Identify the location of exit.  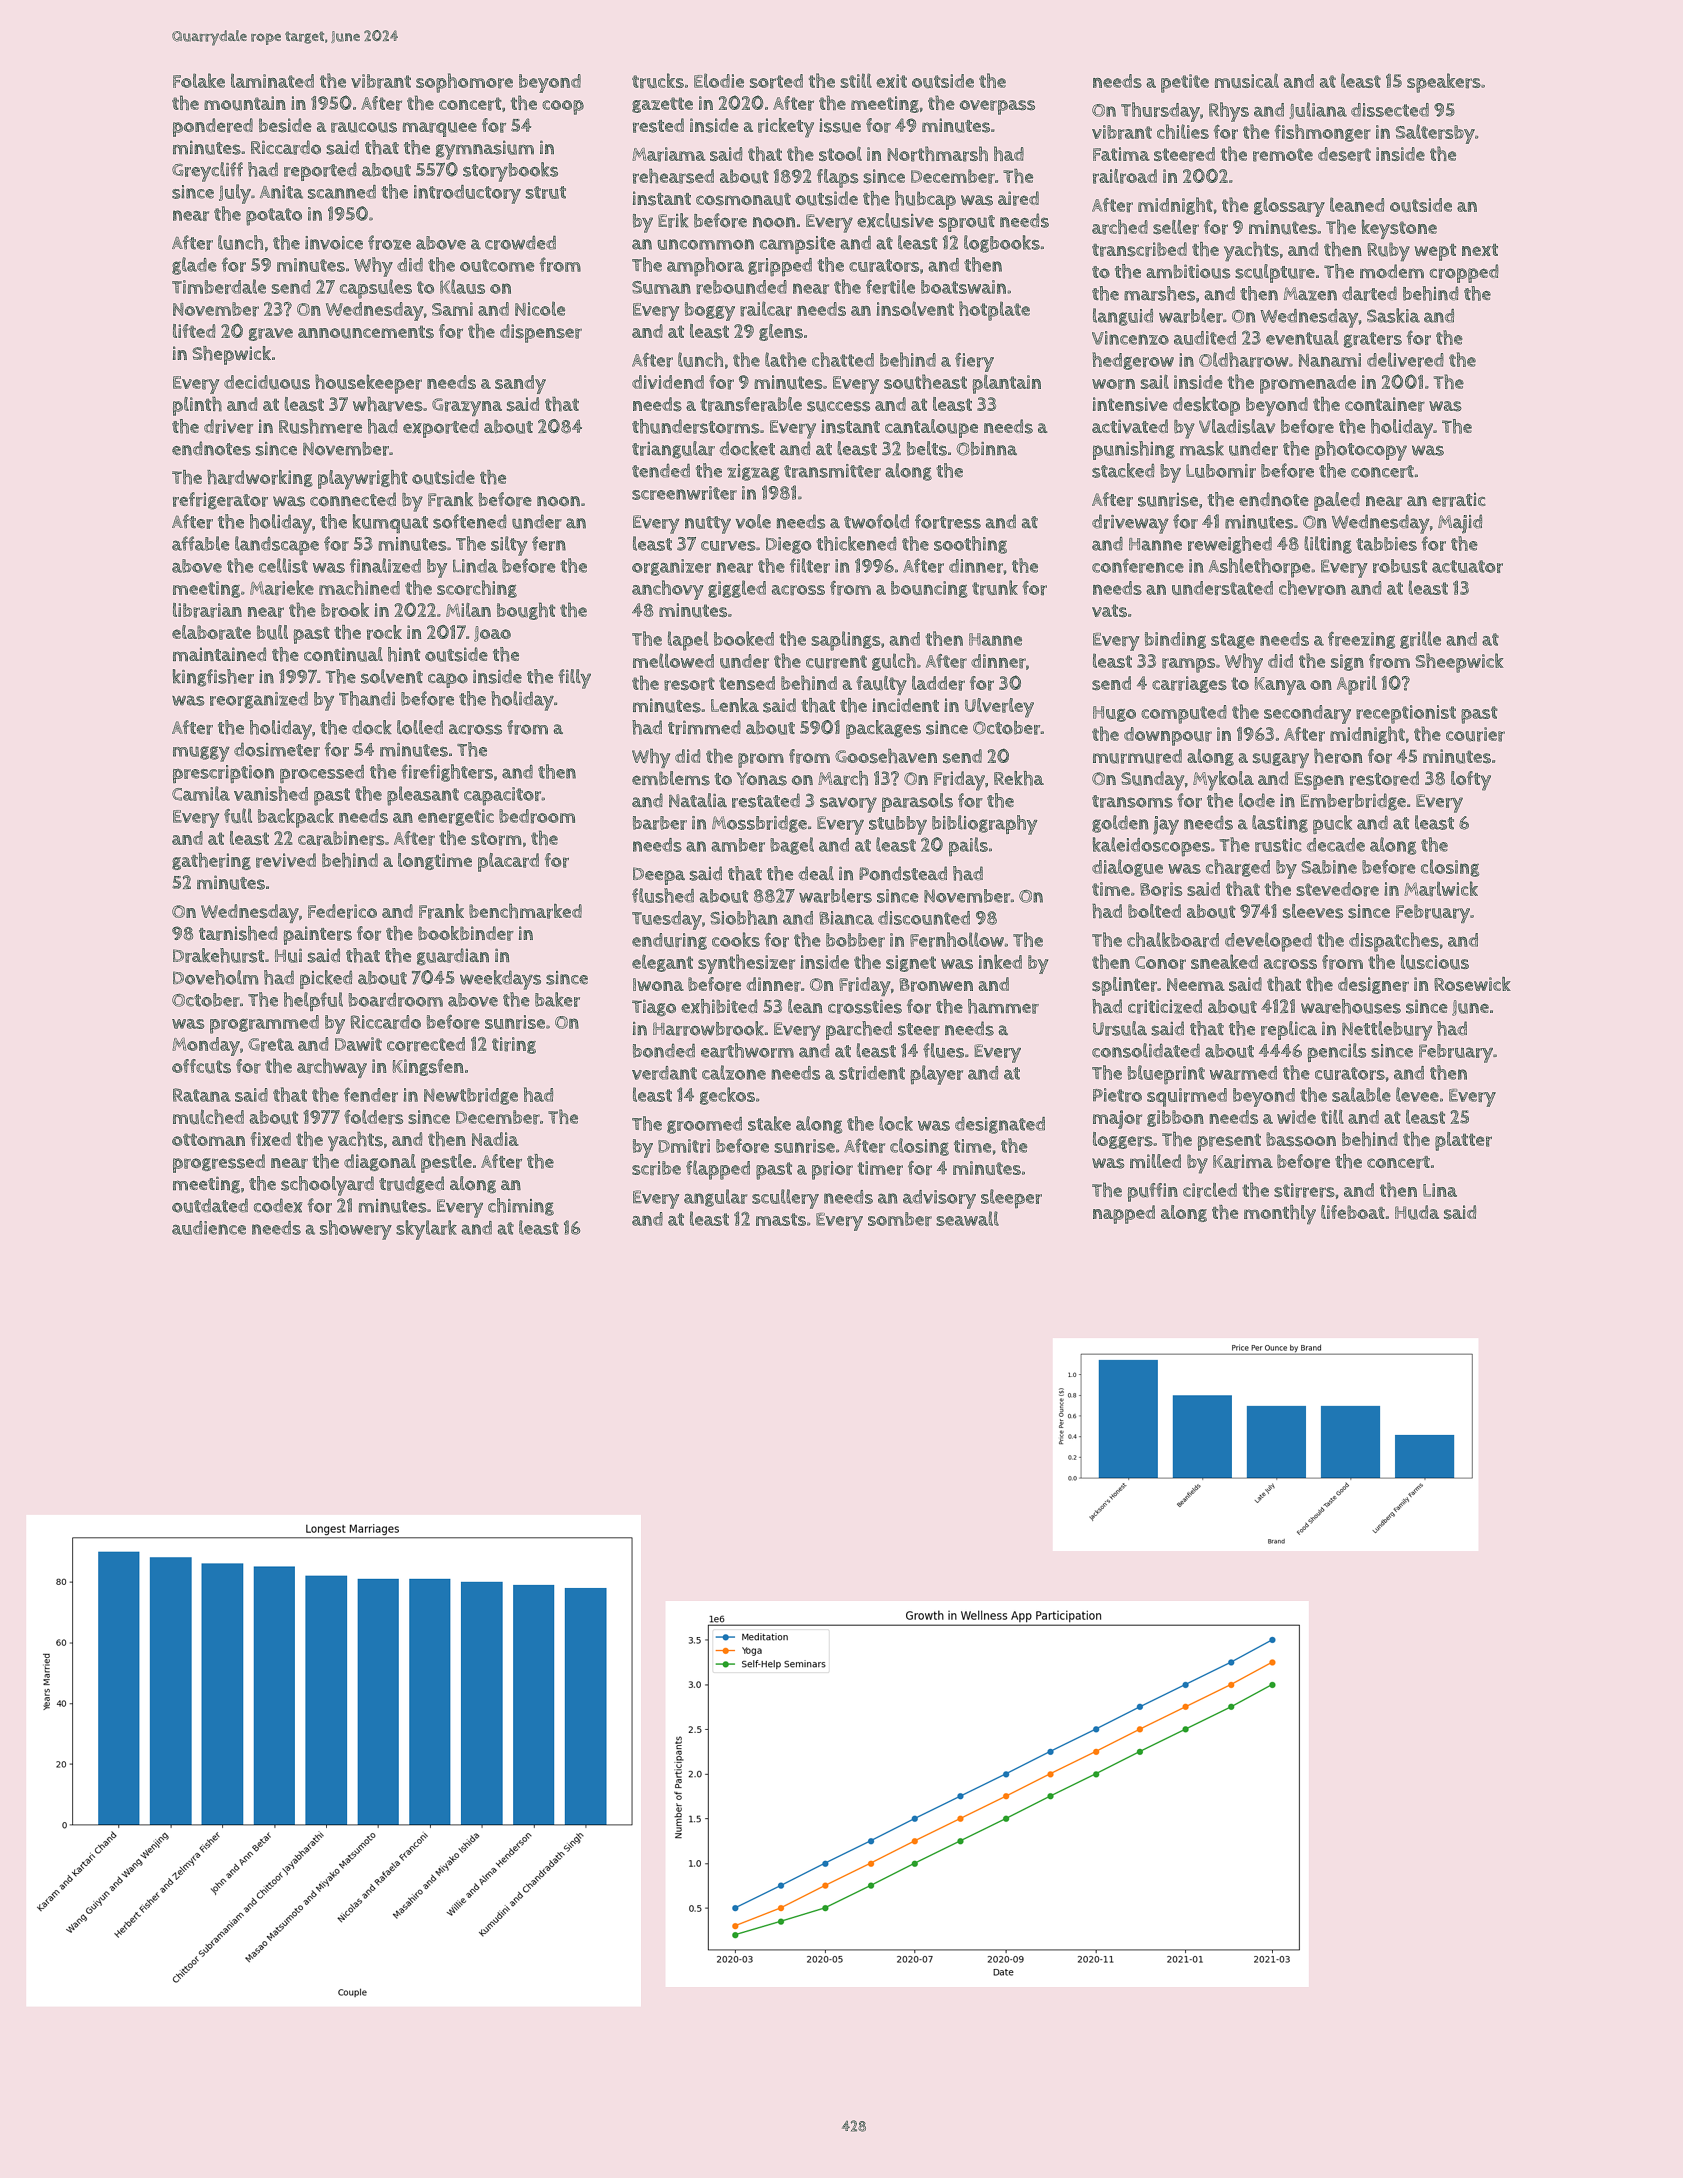
(891, 81).
